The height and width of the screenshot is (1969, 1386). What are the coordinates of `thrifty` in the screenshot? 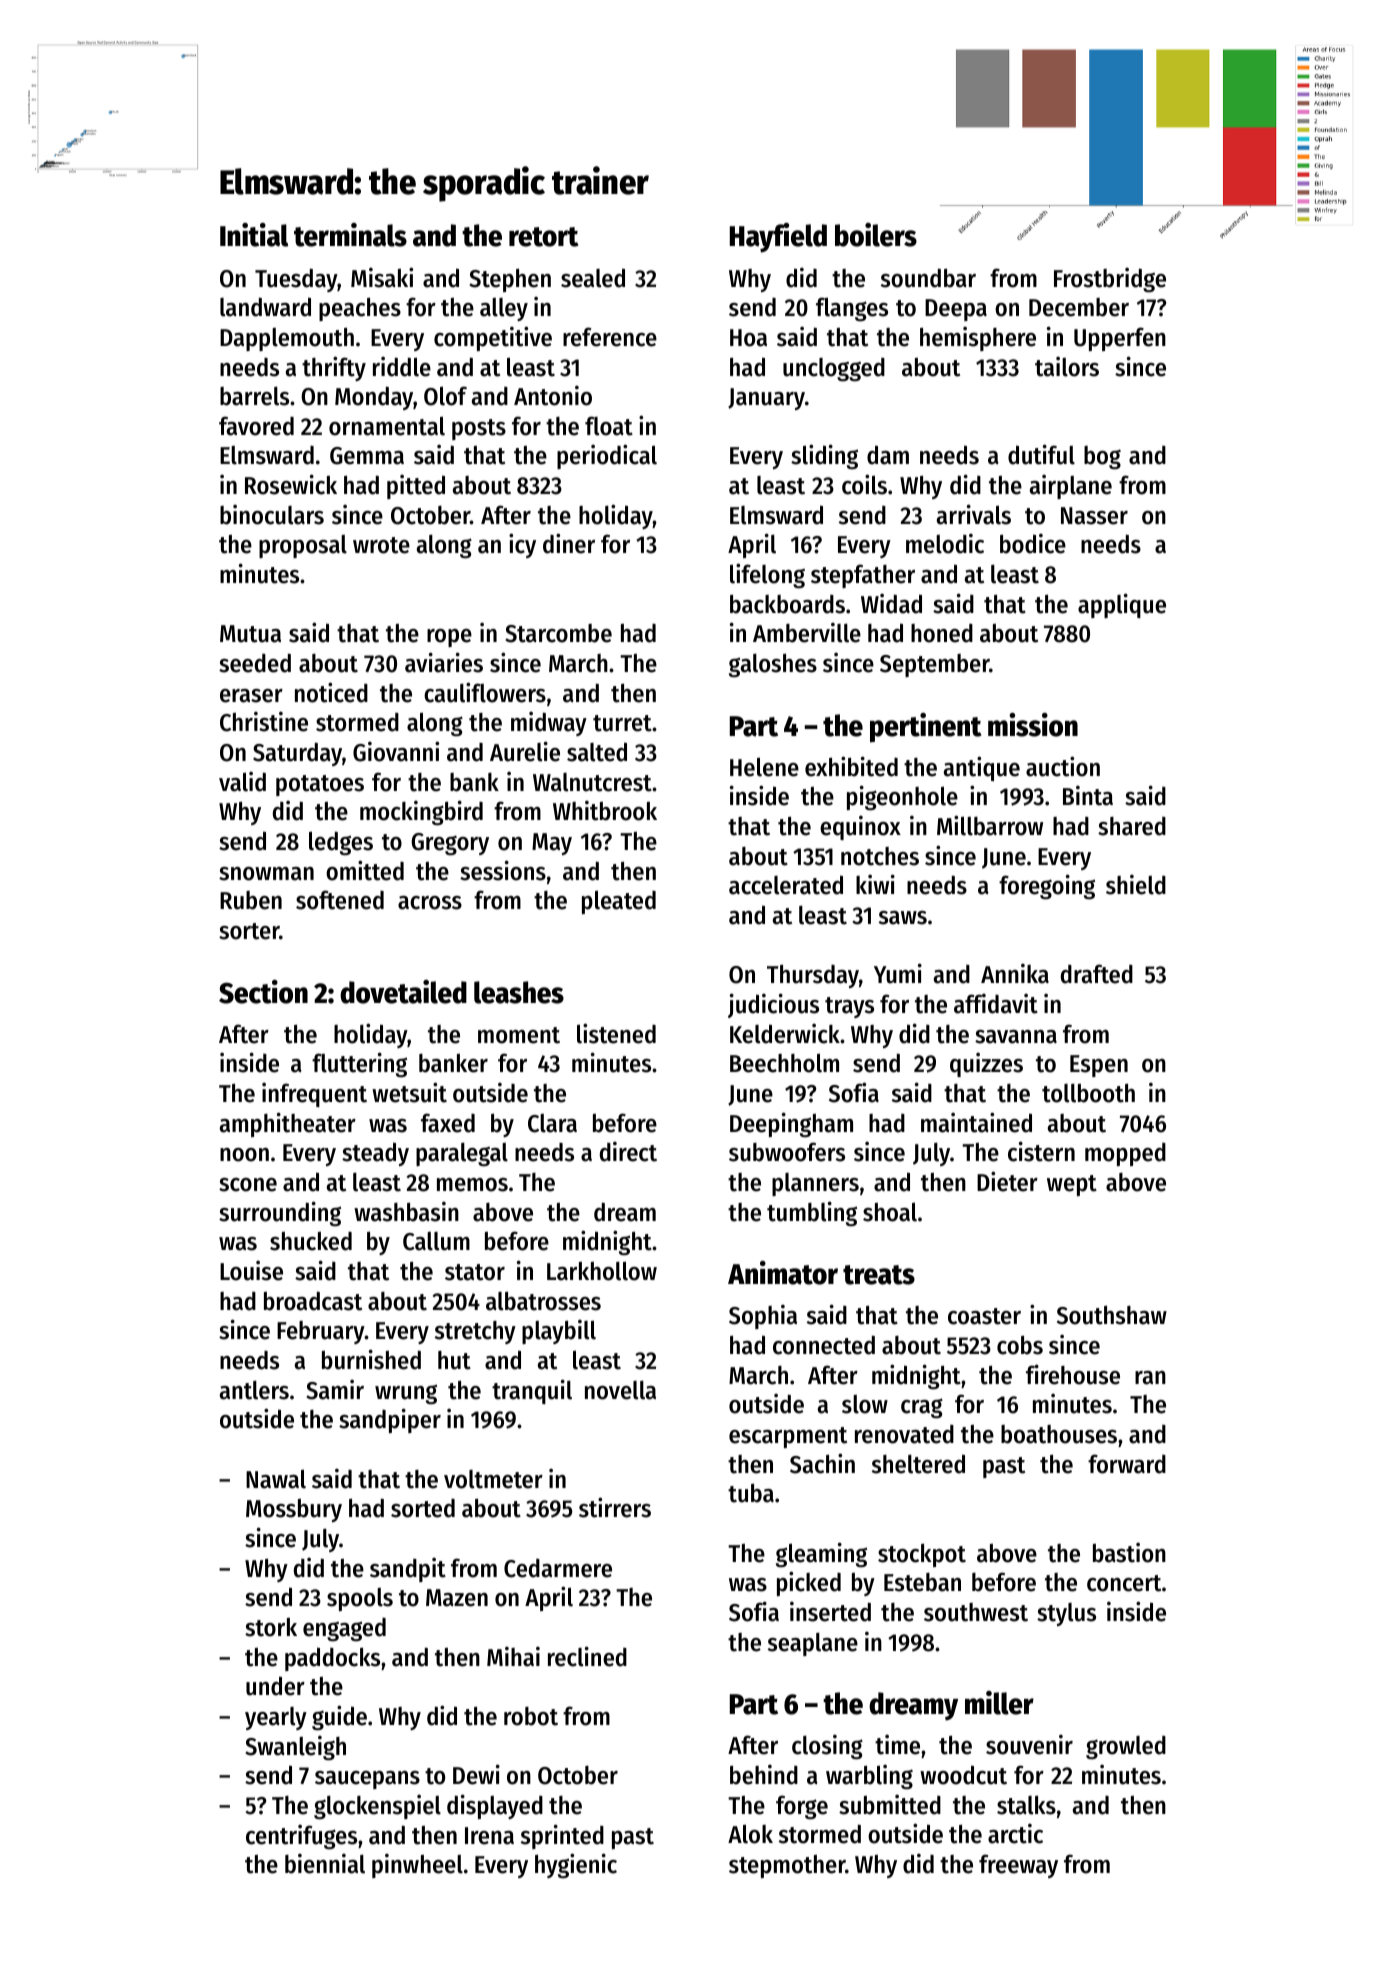 It's located at (334, 368).
